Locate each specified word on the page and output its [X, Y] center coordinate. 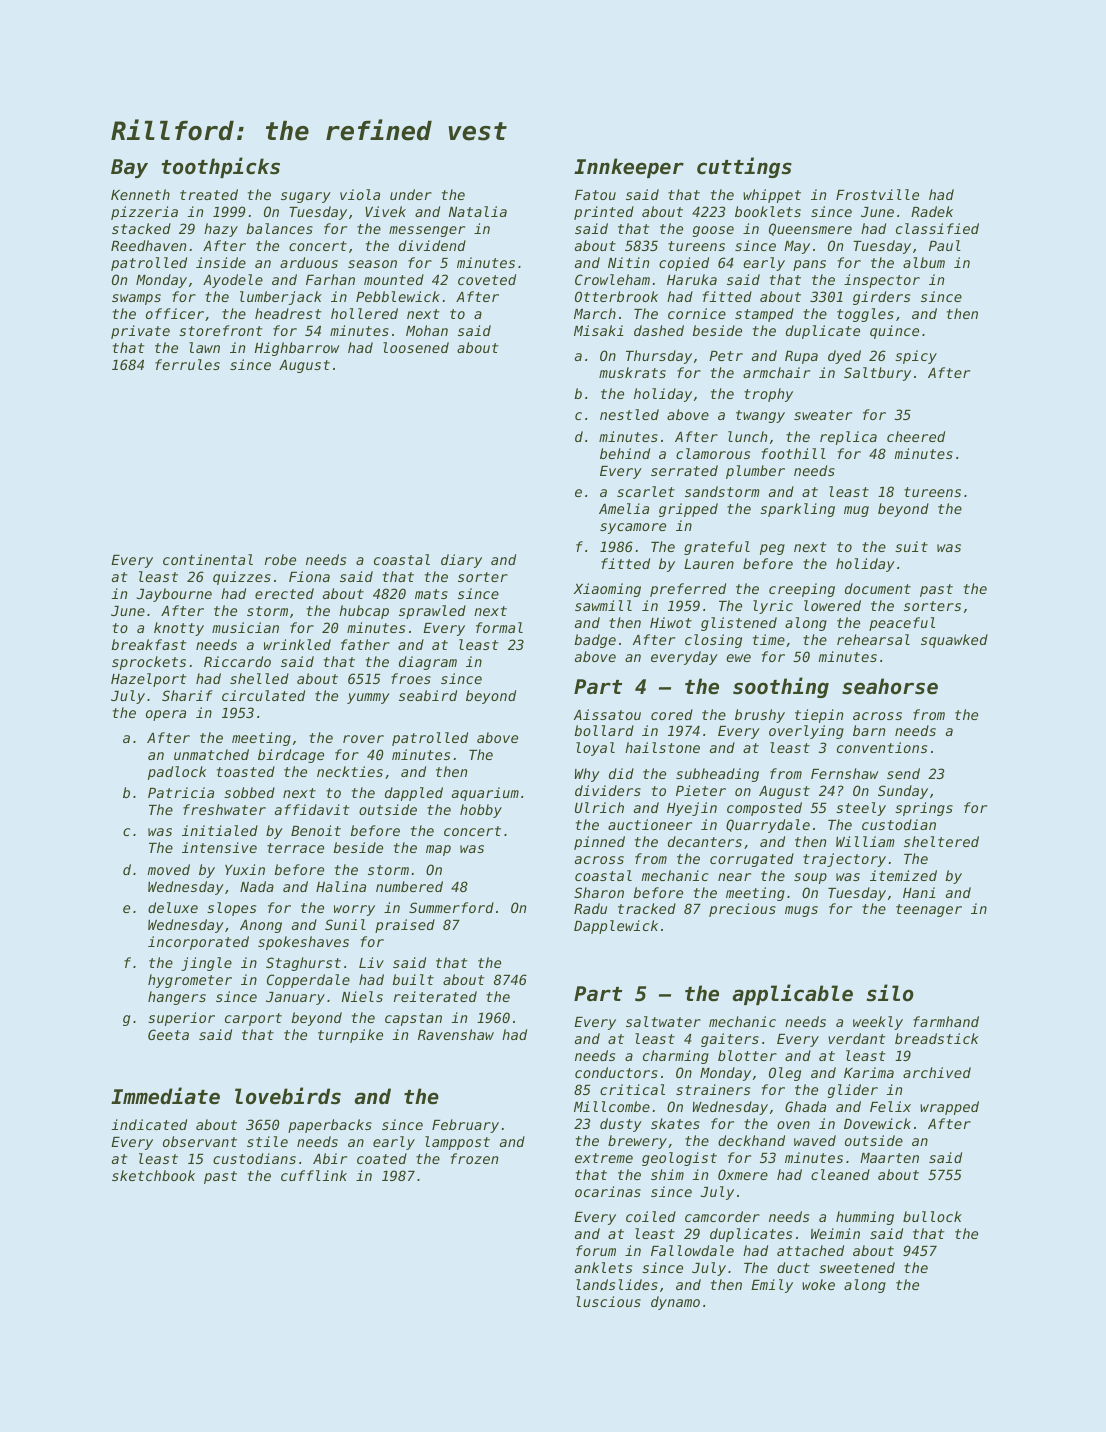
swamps [136, 299]
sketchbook [153, 1175]
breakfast [148, 644]
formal [499, 627]
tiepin [819, 716]
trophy [768, 395]
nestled [629, 414]
